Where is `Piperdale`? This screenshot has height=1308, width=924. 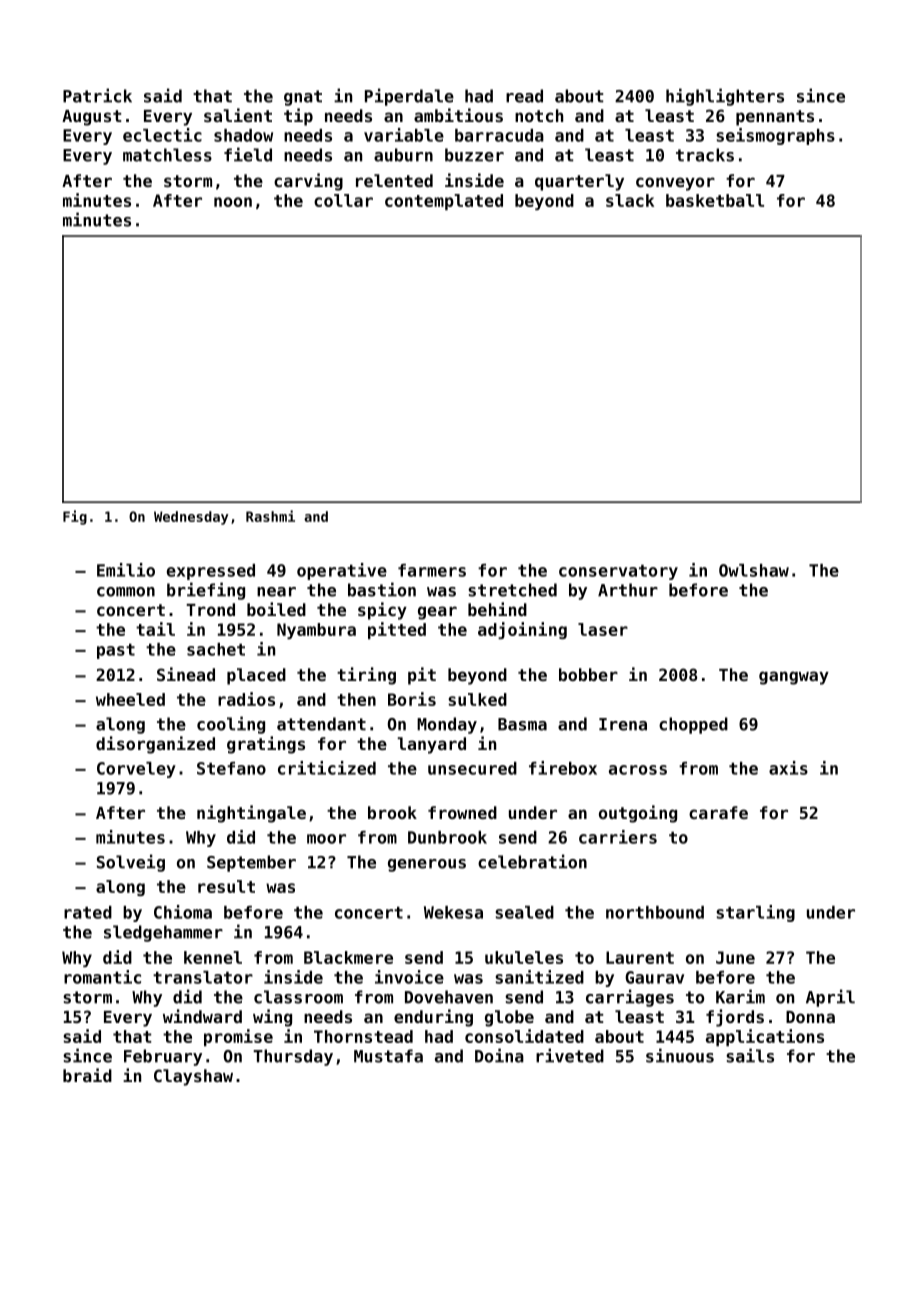
Piperdale is located at coordinates (409, 97).
